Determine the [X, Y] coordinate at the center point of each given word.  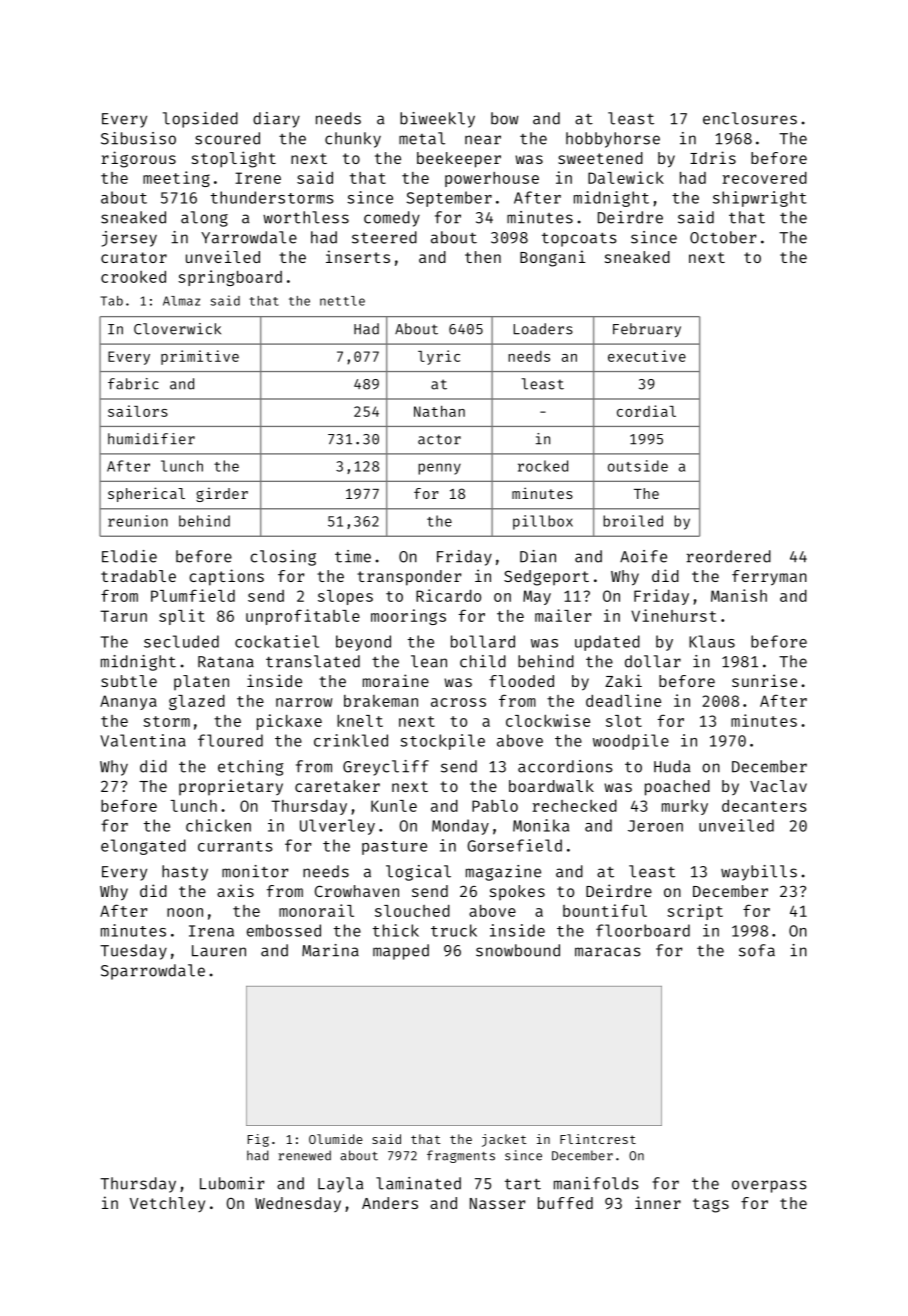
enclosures [750, 118]
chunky [353, 140]
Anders [390, 1203]
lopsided [200, 120]
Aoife [643, 556]
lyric [439, 357]
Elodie [129, 556]
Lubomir [232, 1183]
